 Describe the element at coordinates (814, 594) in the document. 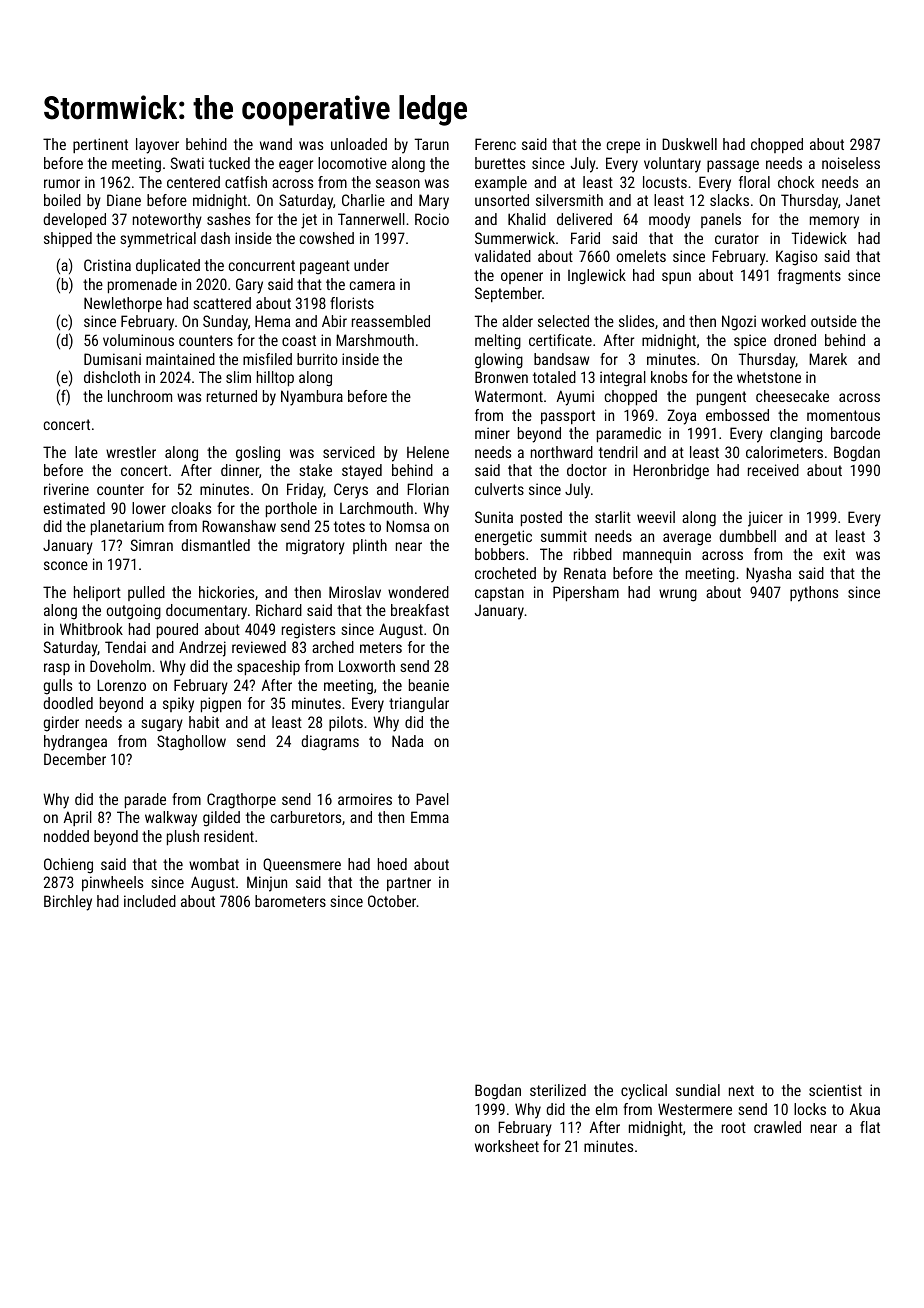

I see `pythons` at that location.
